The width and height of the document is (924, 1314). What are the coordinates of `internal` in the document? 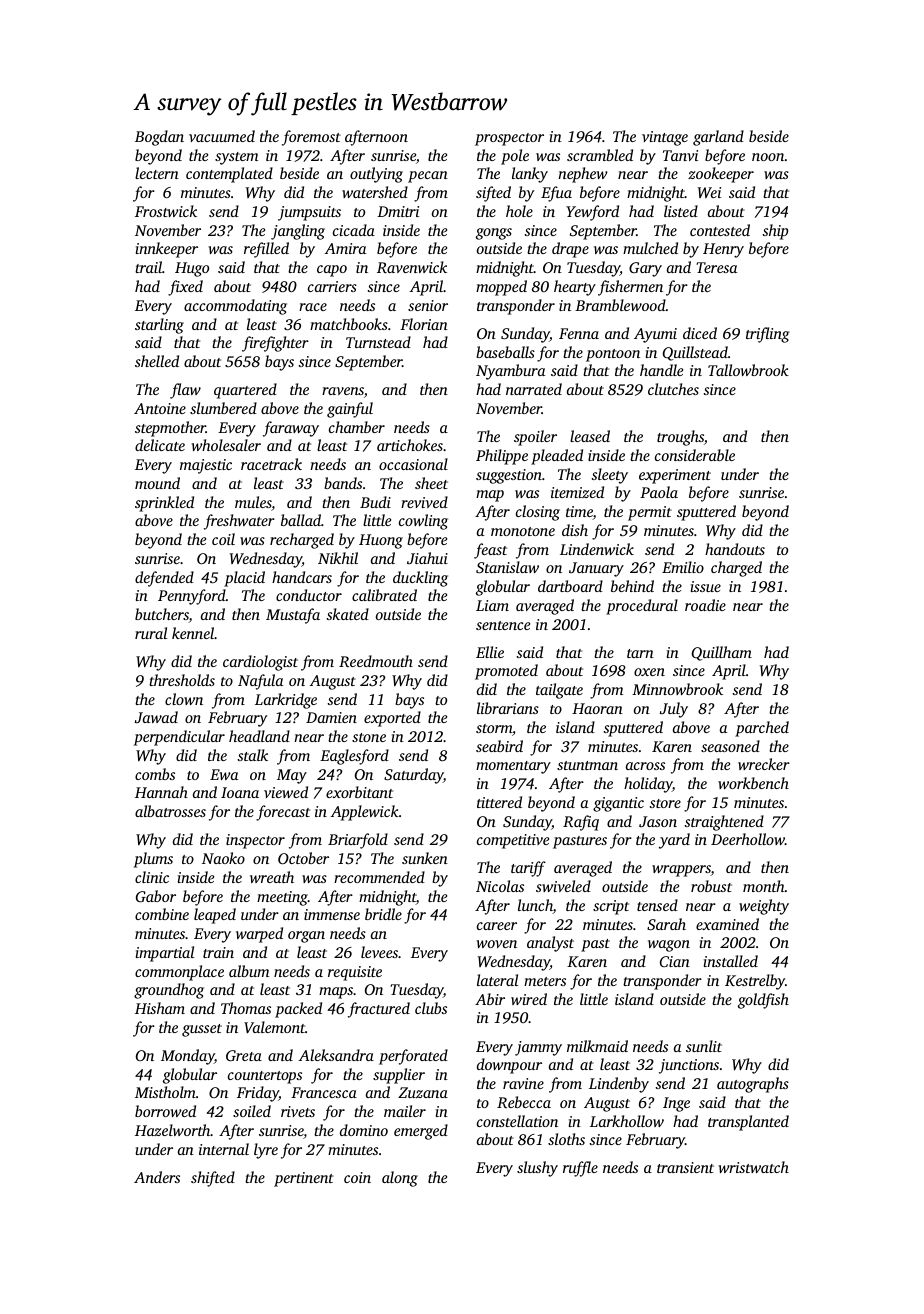 It's located at (224, 1149).
